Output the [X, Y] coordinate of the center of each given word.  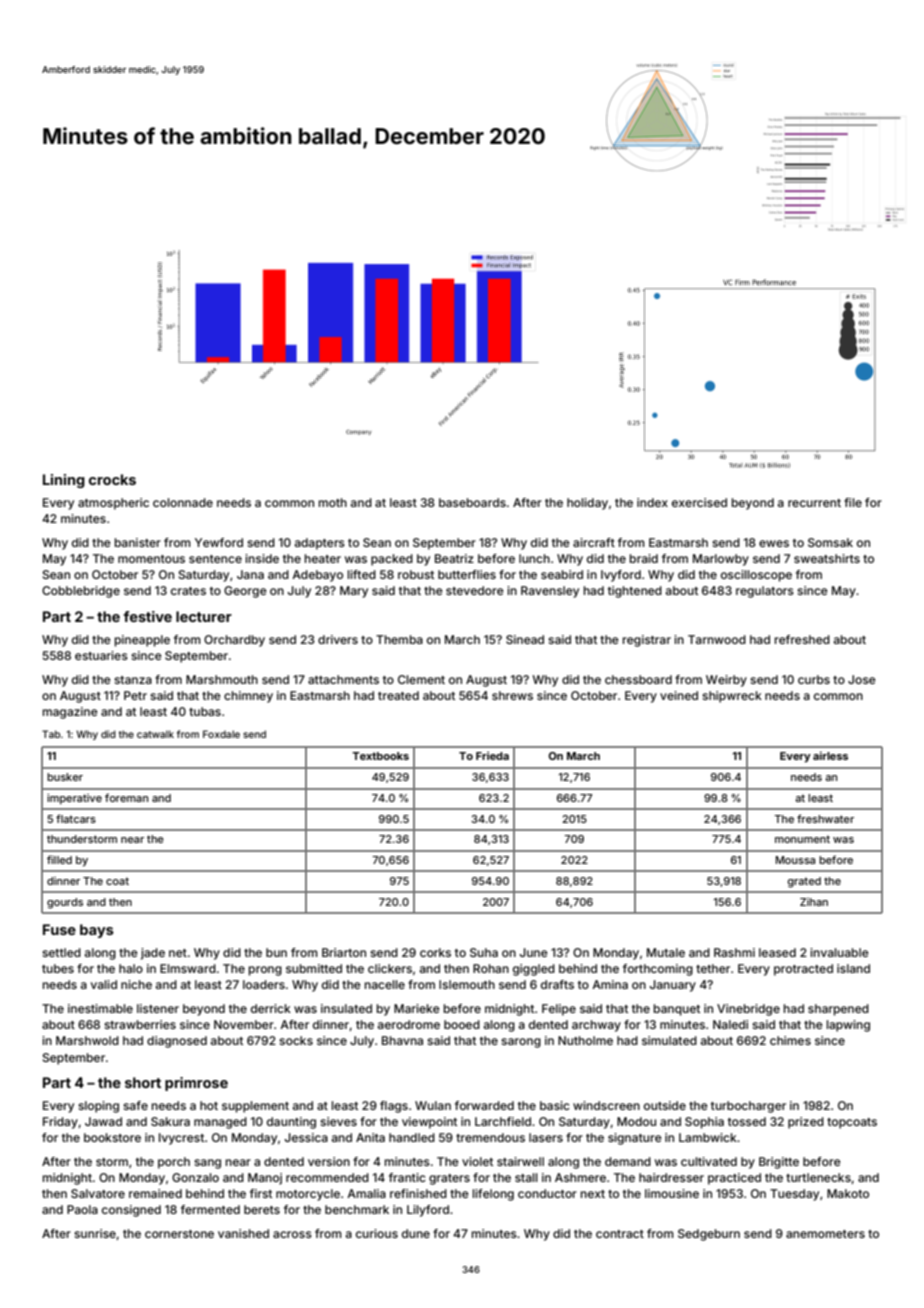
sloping [98, 1107]
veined [679, 695]
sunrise [95, 1233]
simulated [669, 1040]
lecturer [204, 616]
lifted [362, 574]
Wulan [433, 1105]
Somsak [830, 542]
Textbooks [380, 756]
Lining [64, 481]
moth [333, 502]
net [178, 953]
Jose [862, 679]
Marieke [417, 1008]
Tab [51, 734]
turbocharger [748, 1107]
